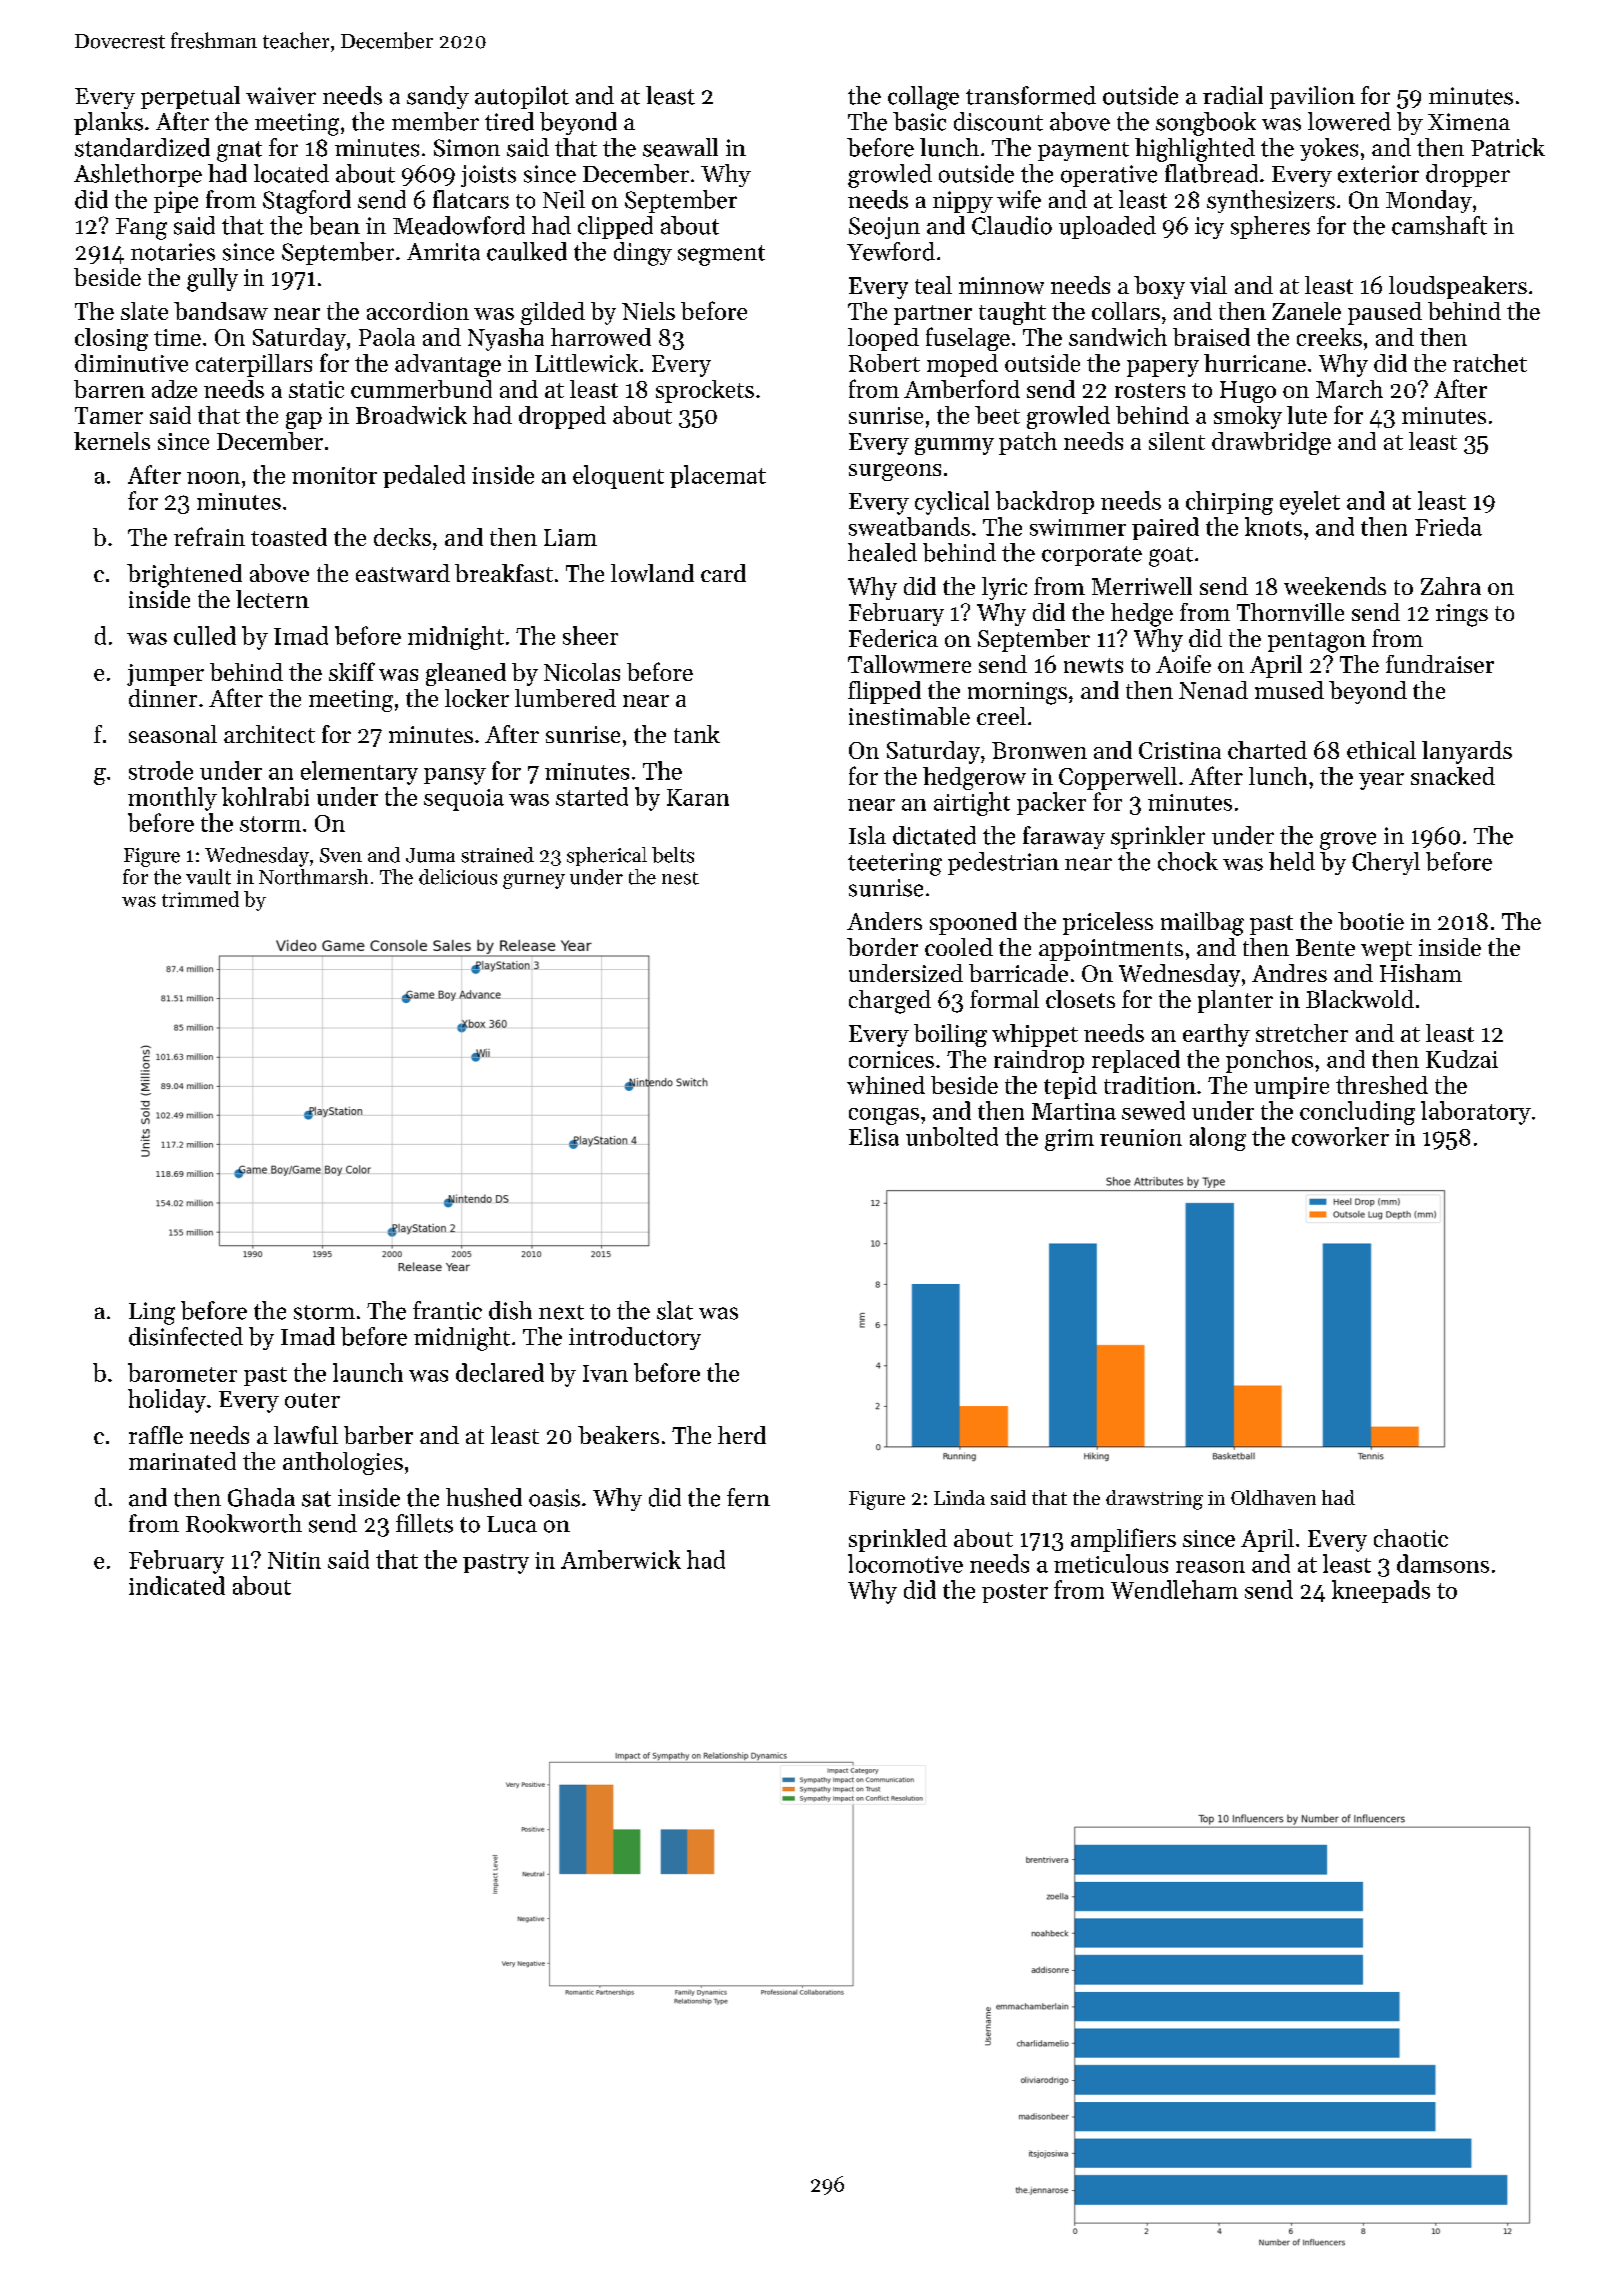  Describe the element at coordinates (200, 899) in the screenshot. I see `trimmed` at that location.
